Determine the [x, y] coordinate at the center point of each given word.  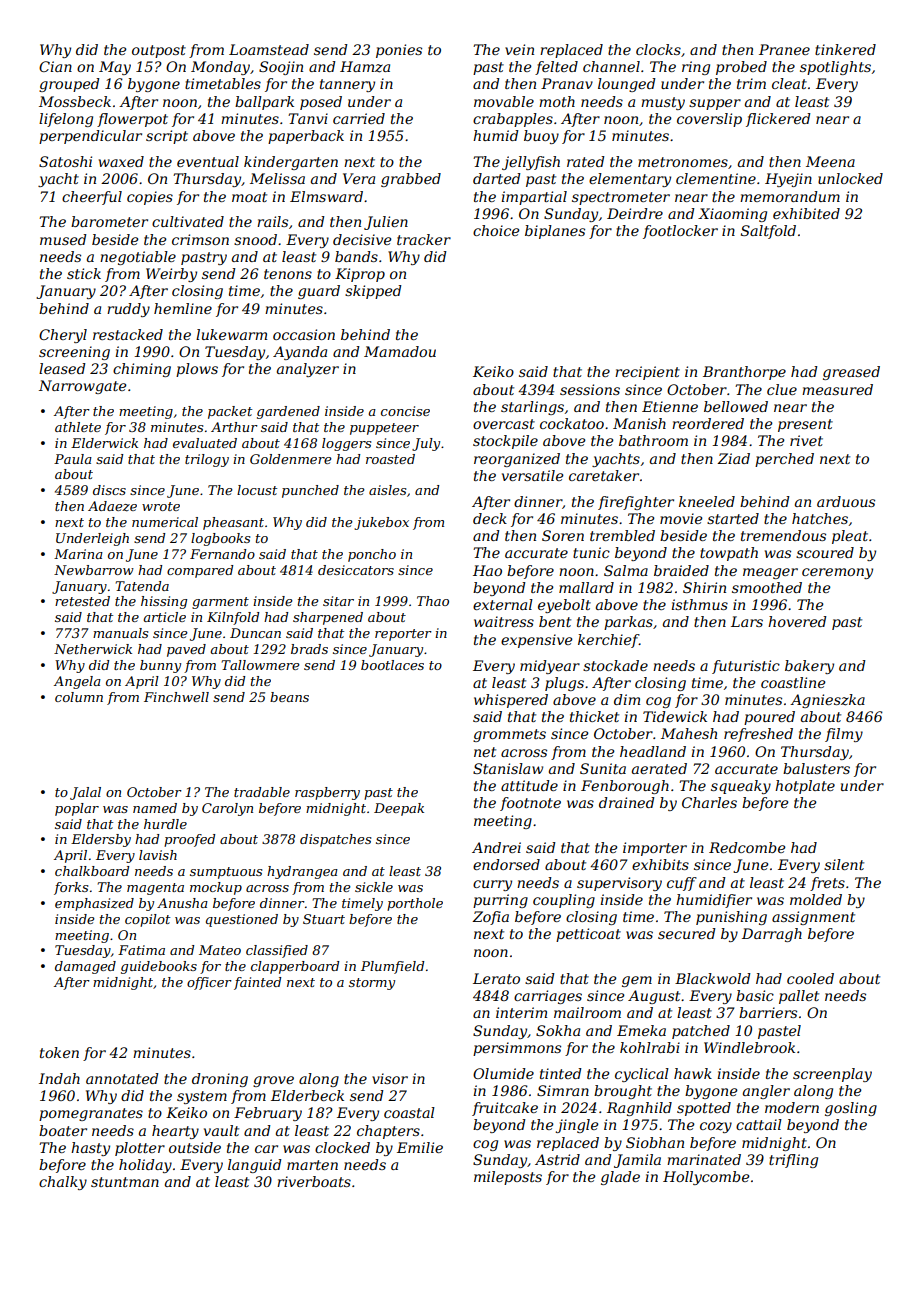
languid [255, 1166]
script [167, 137]
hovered [797, 621]
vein [519, 49]
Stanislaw [508, 768]
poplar [77, 809]
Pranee [784, 49]
